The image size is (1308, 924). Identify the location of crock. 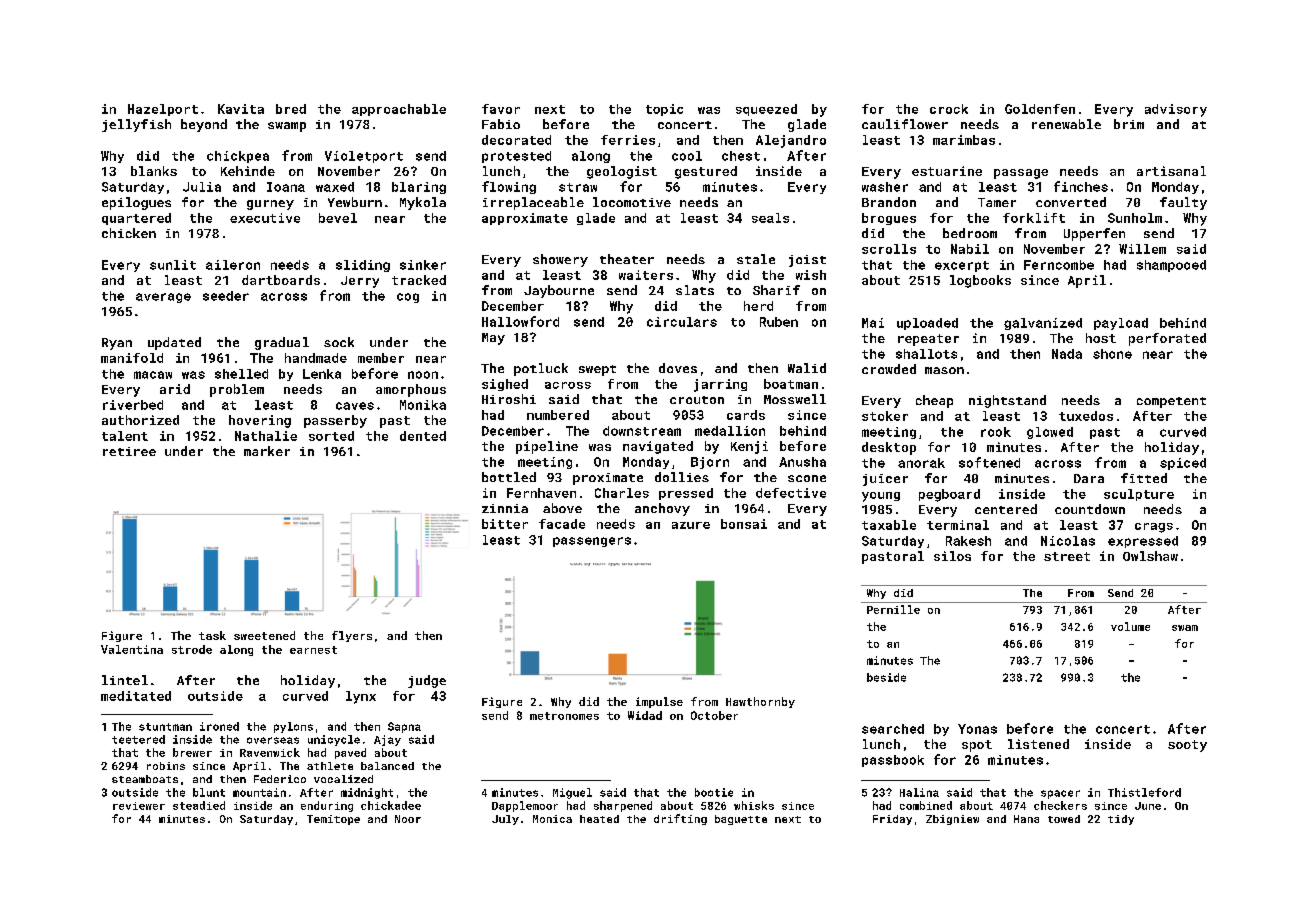
(949, 109).
